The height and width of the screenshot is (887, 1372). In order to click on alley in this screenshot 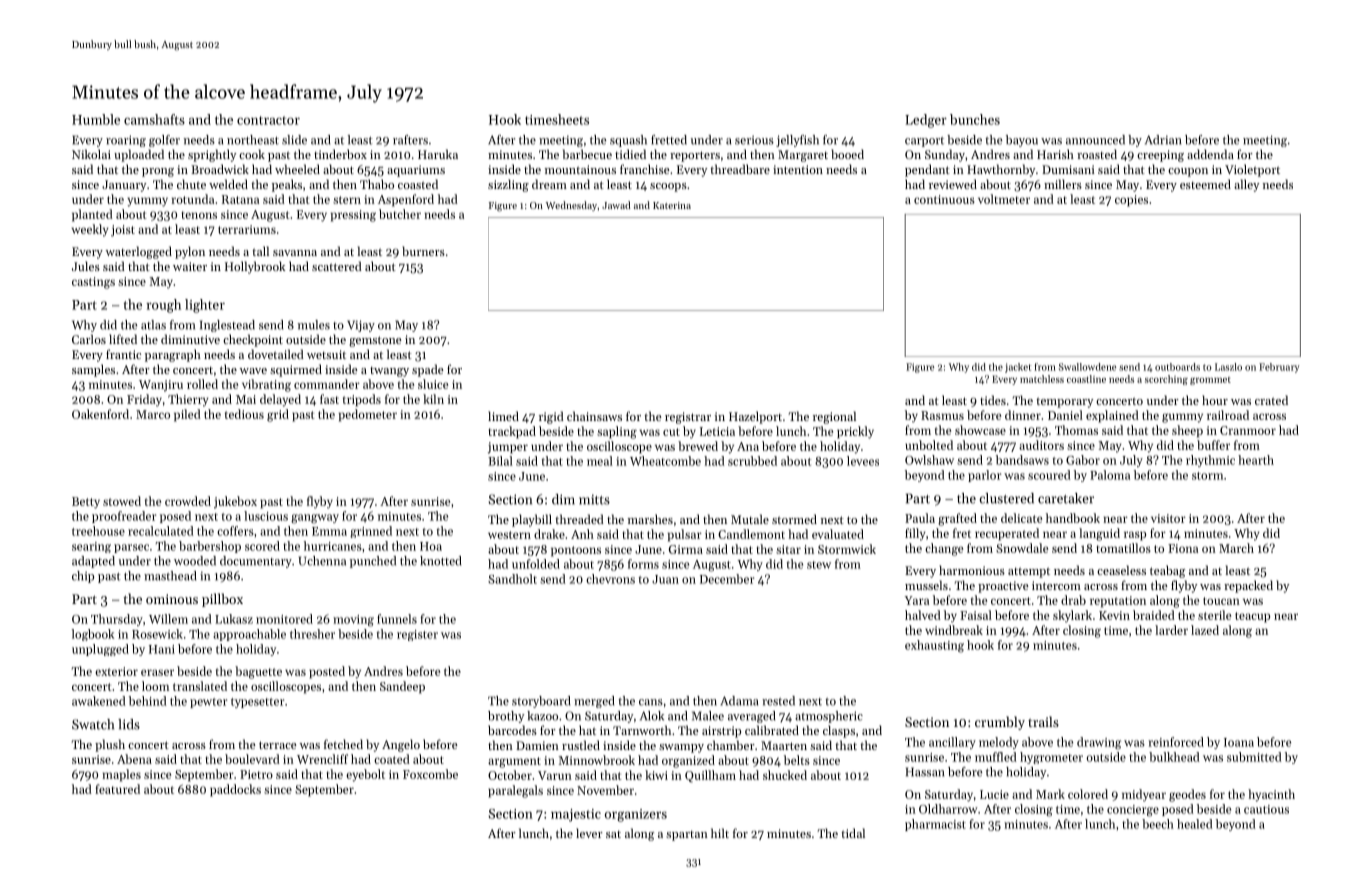, I will do `click(1246, 185)`.
